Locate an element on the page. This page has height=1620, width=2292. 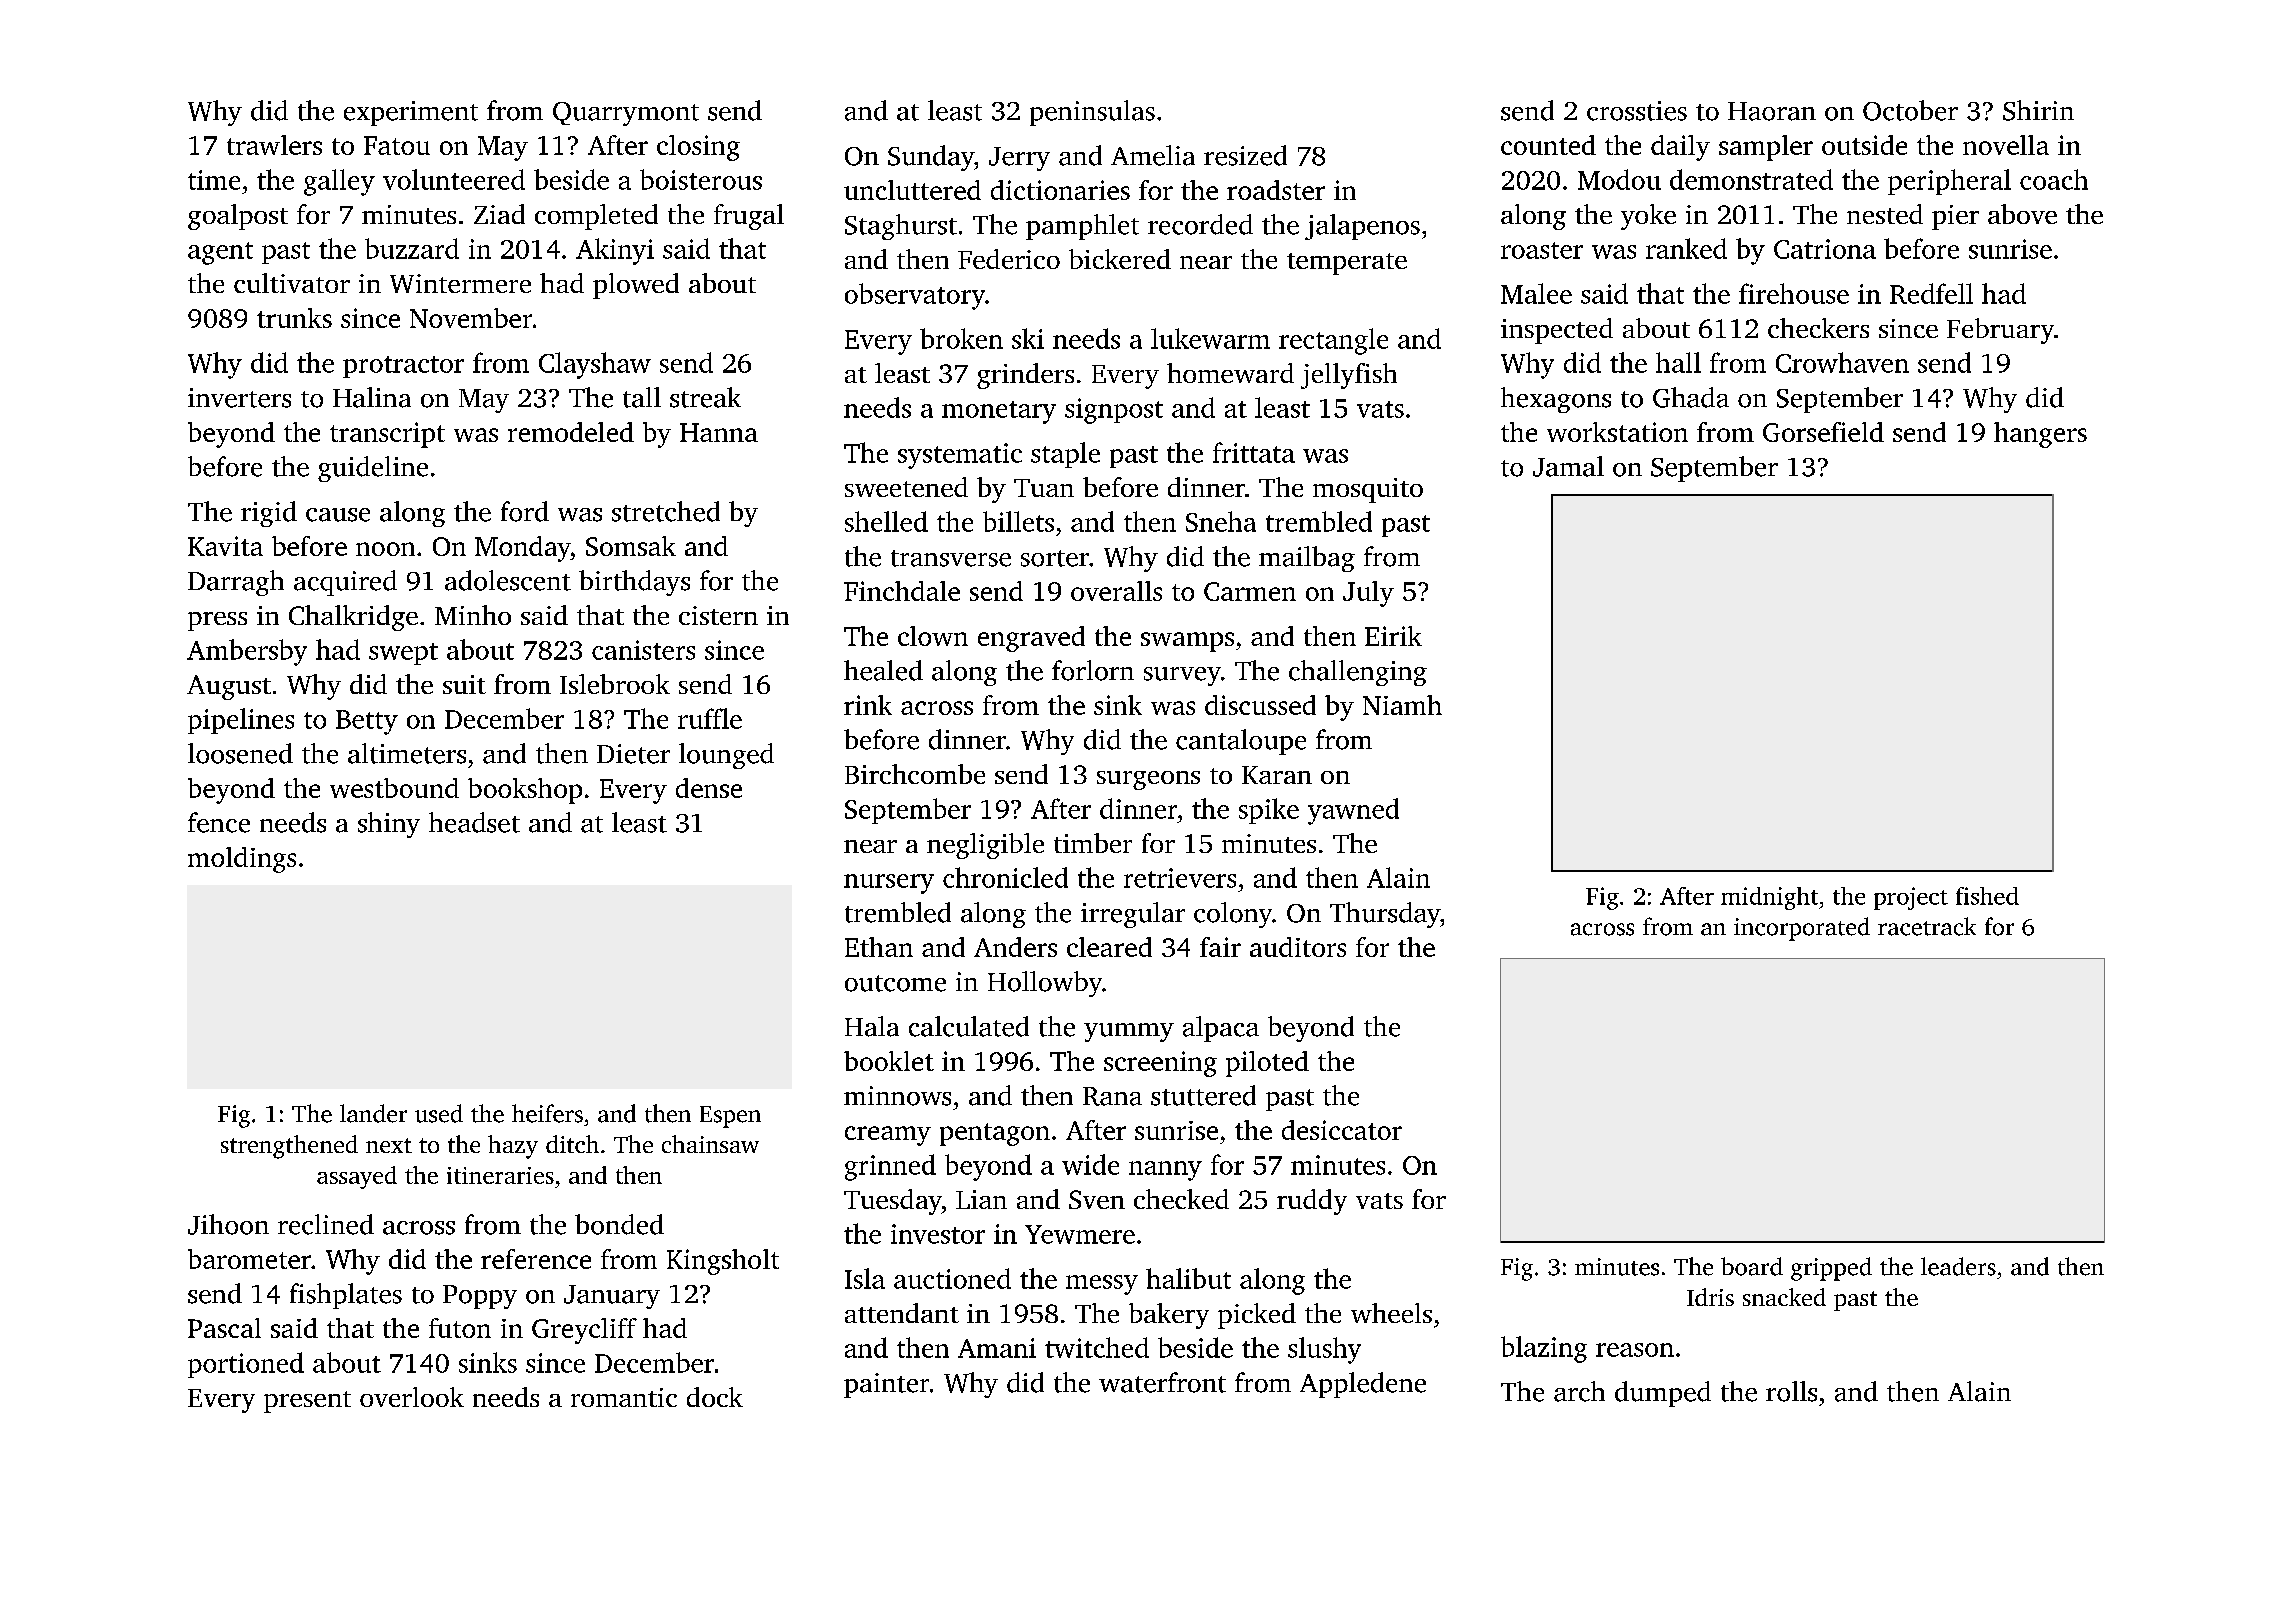
painter is located at coordinates (886, 1385).
